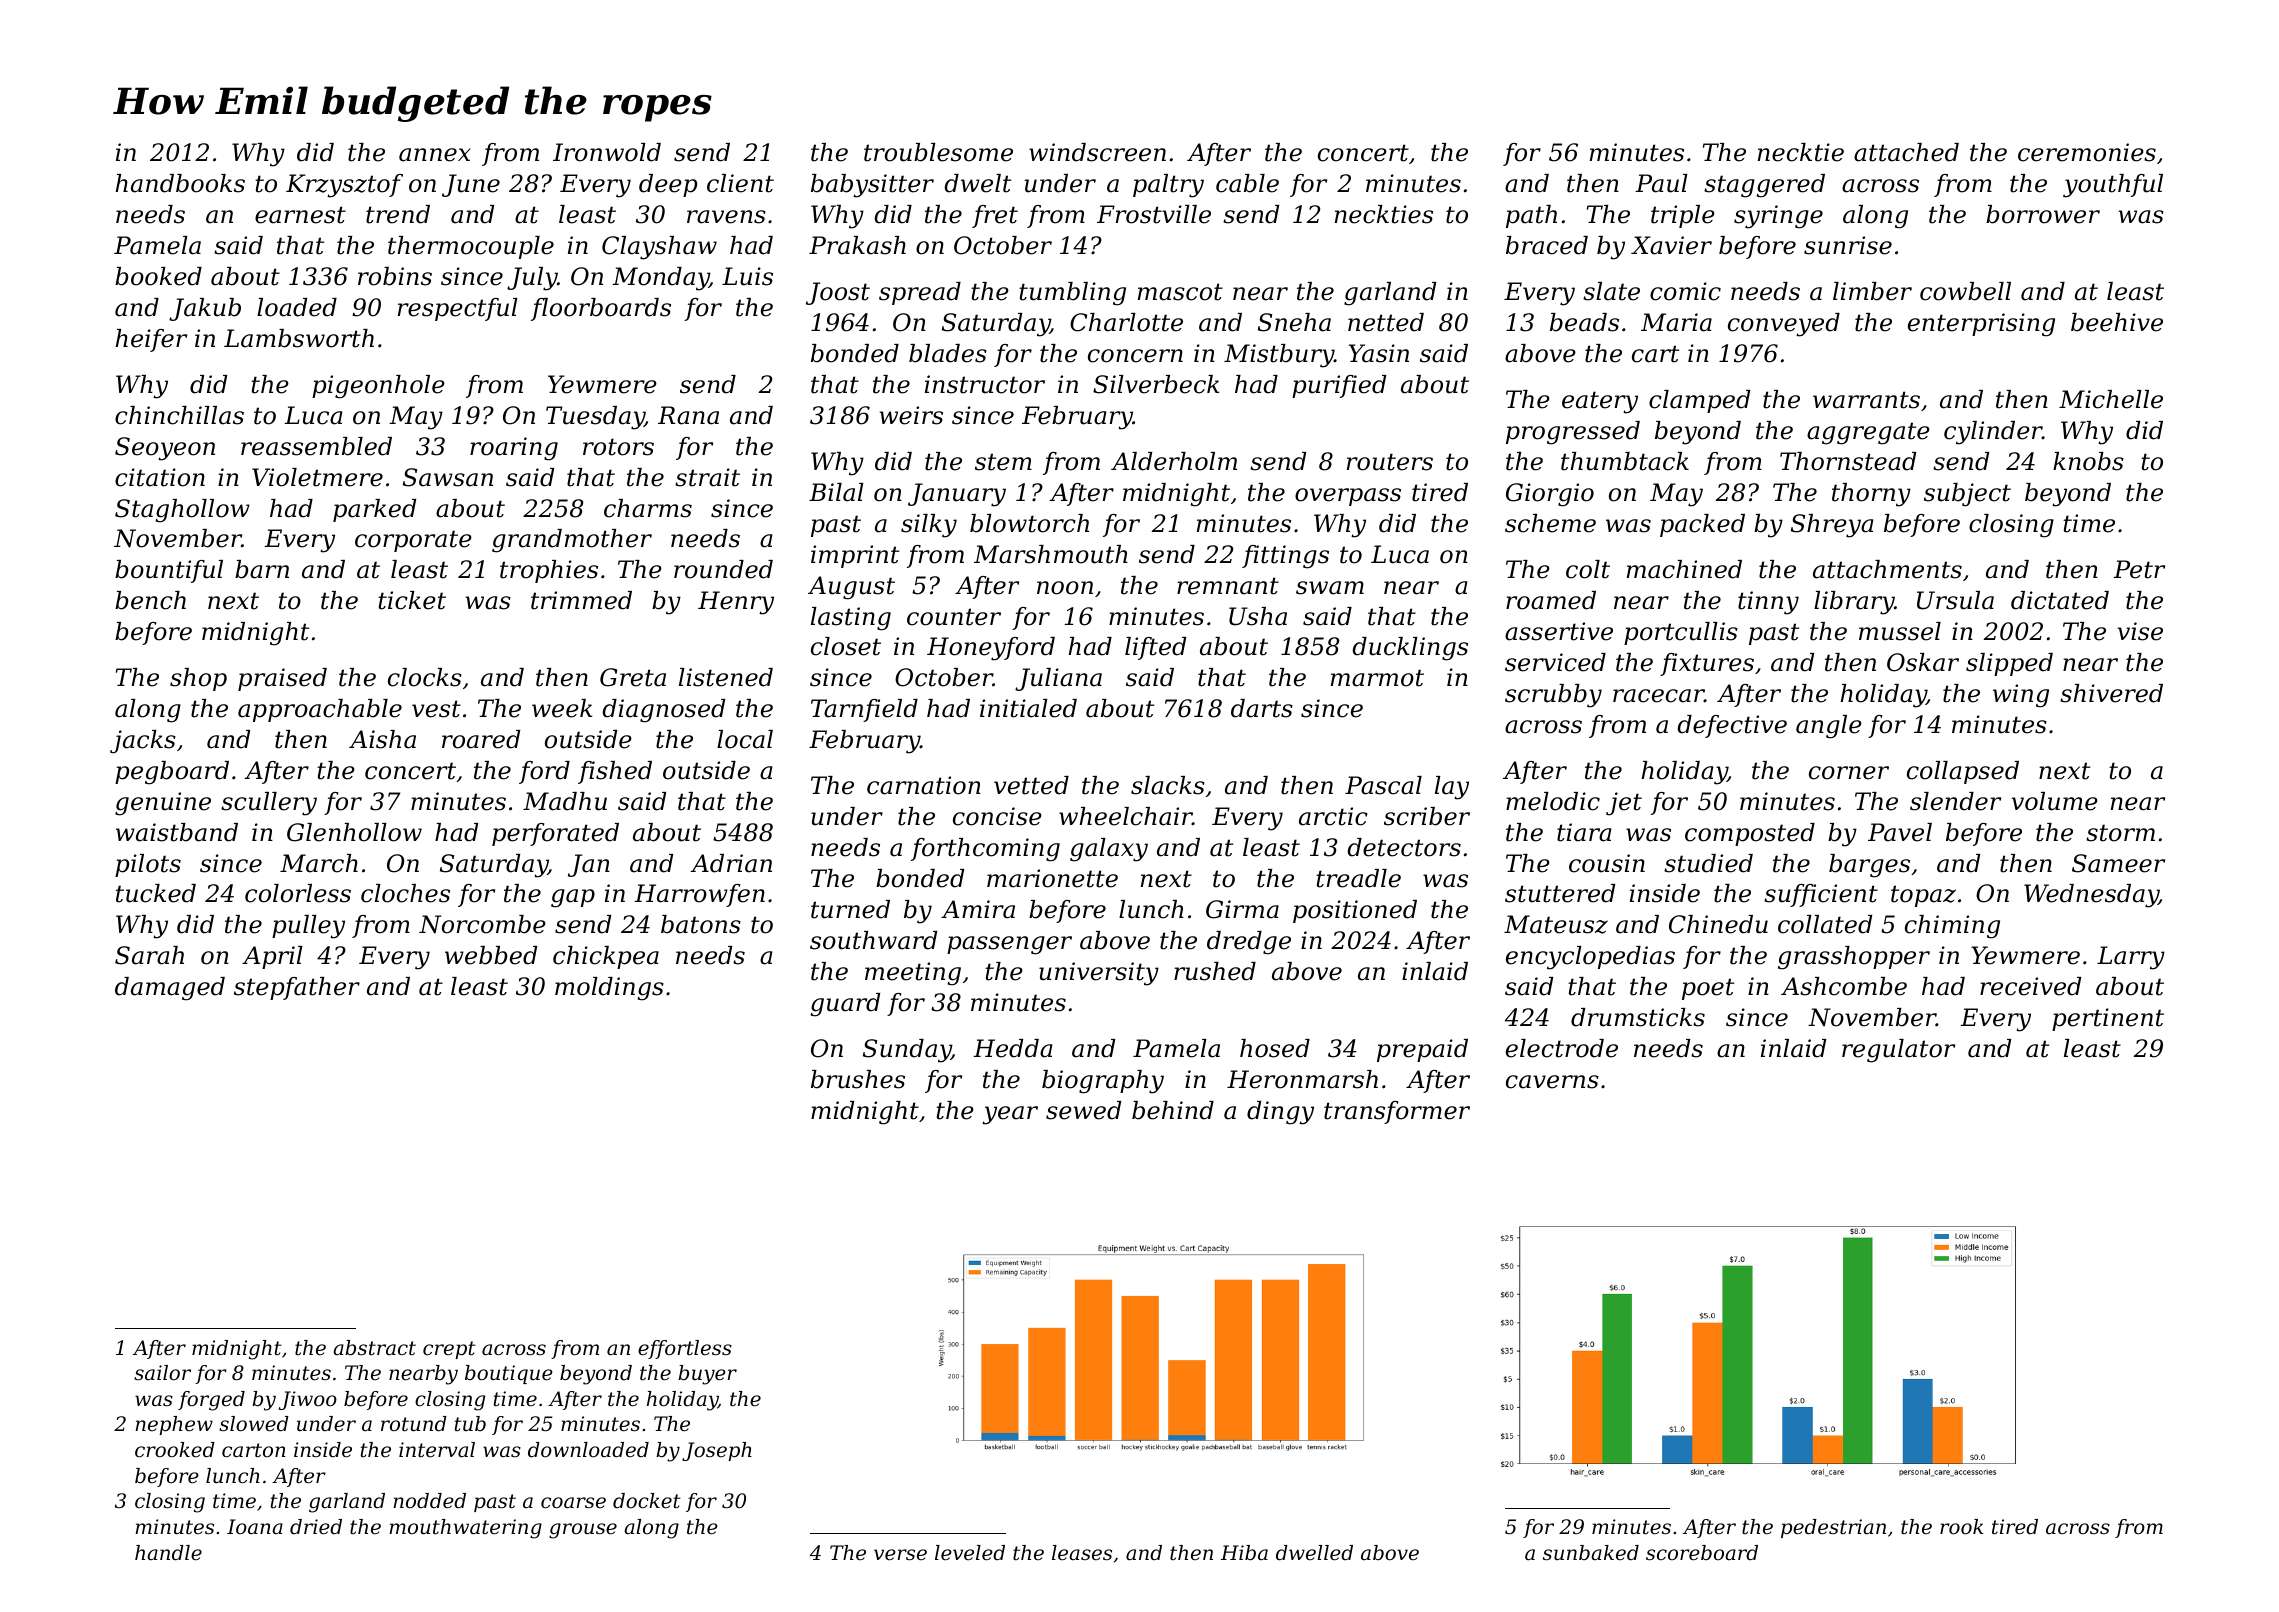 Image resolution: width=2279 pixels, height=1612 pixels. I want to click on knobs, so click(2088, 461).
